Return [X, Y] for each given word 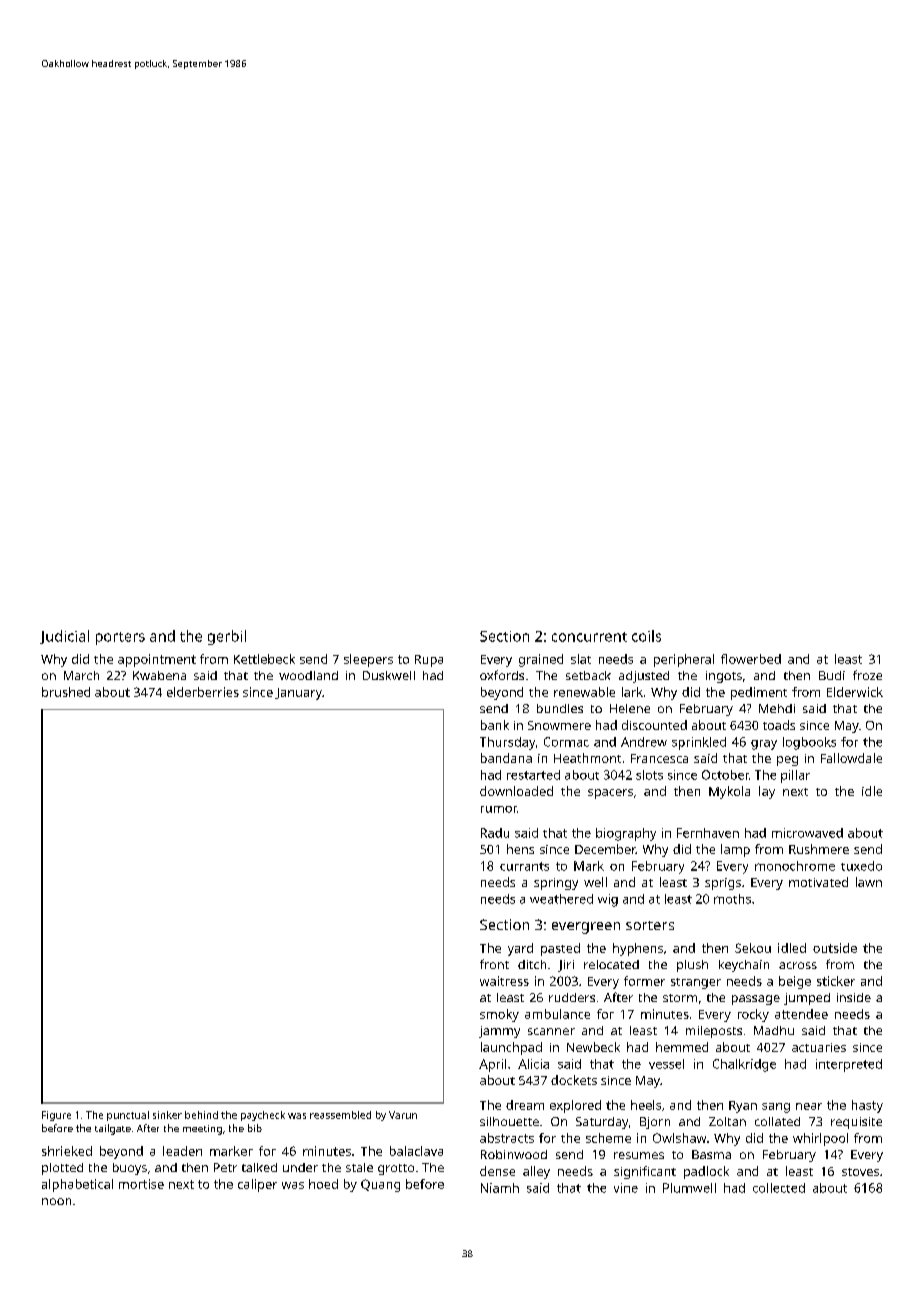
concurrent [589, 637]
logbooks [809, 743]
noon [56, 1201]
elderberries [203, 692]
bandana [506, 758]
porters [120, 638]
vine [626, 1188]
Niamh [500, 1188]
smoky [499, 1015]
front [494, 964]
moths [732, 899]
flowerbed [751, 659]
